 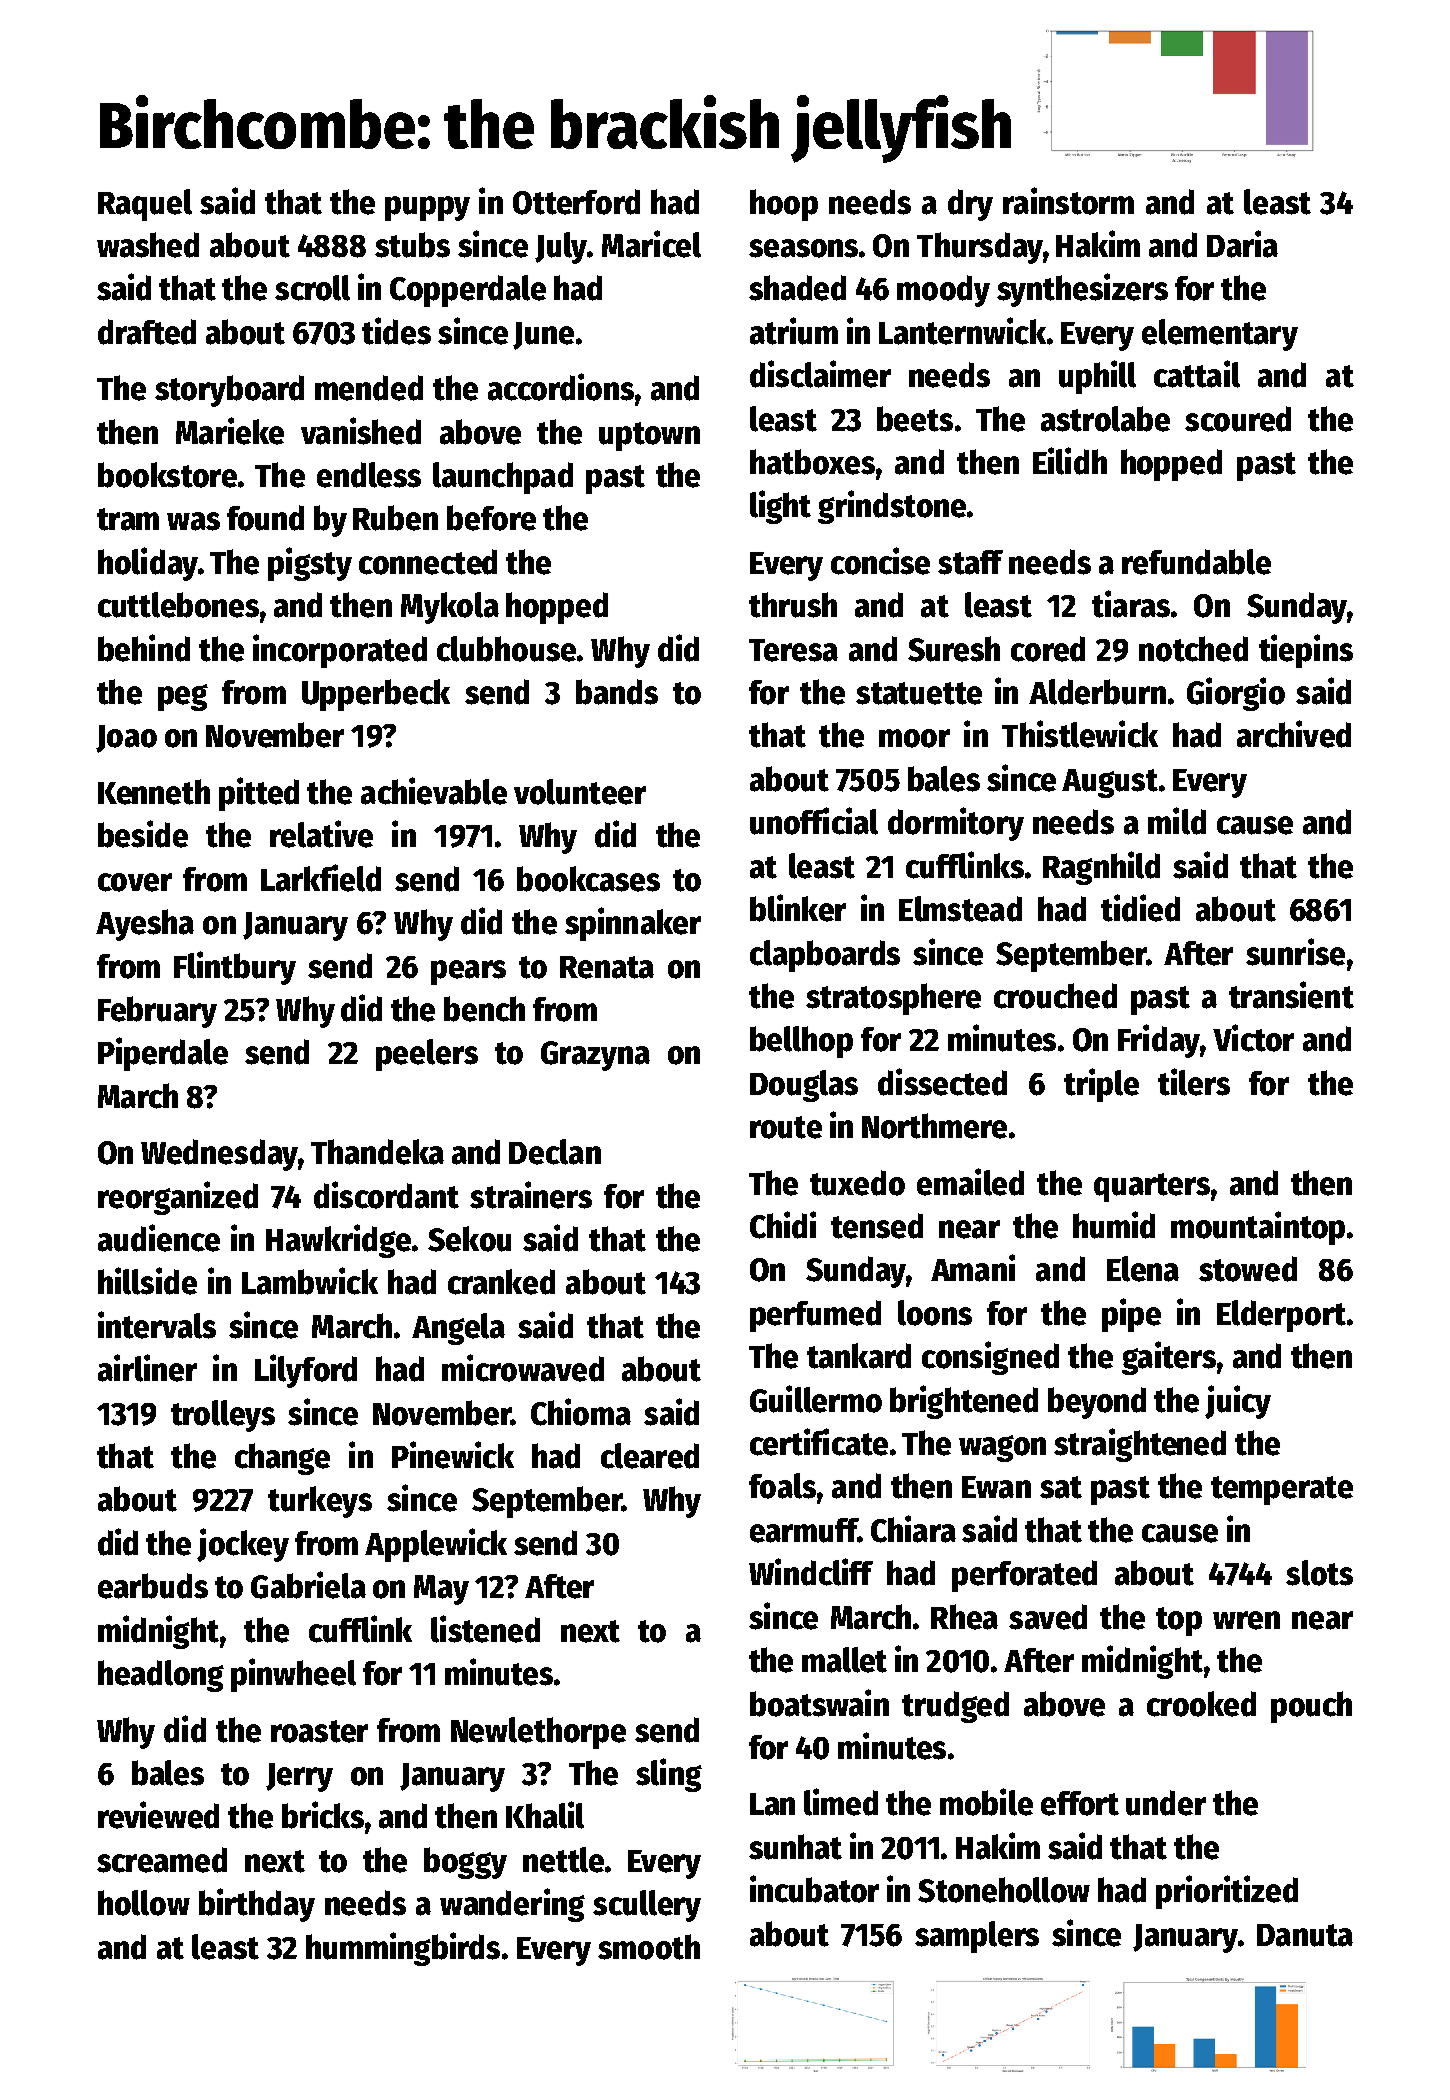 What do you see at coordinates (1238, 419) in the document?
I see `scoured` at bounding box center [1238, 419].
